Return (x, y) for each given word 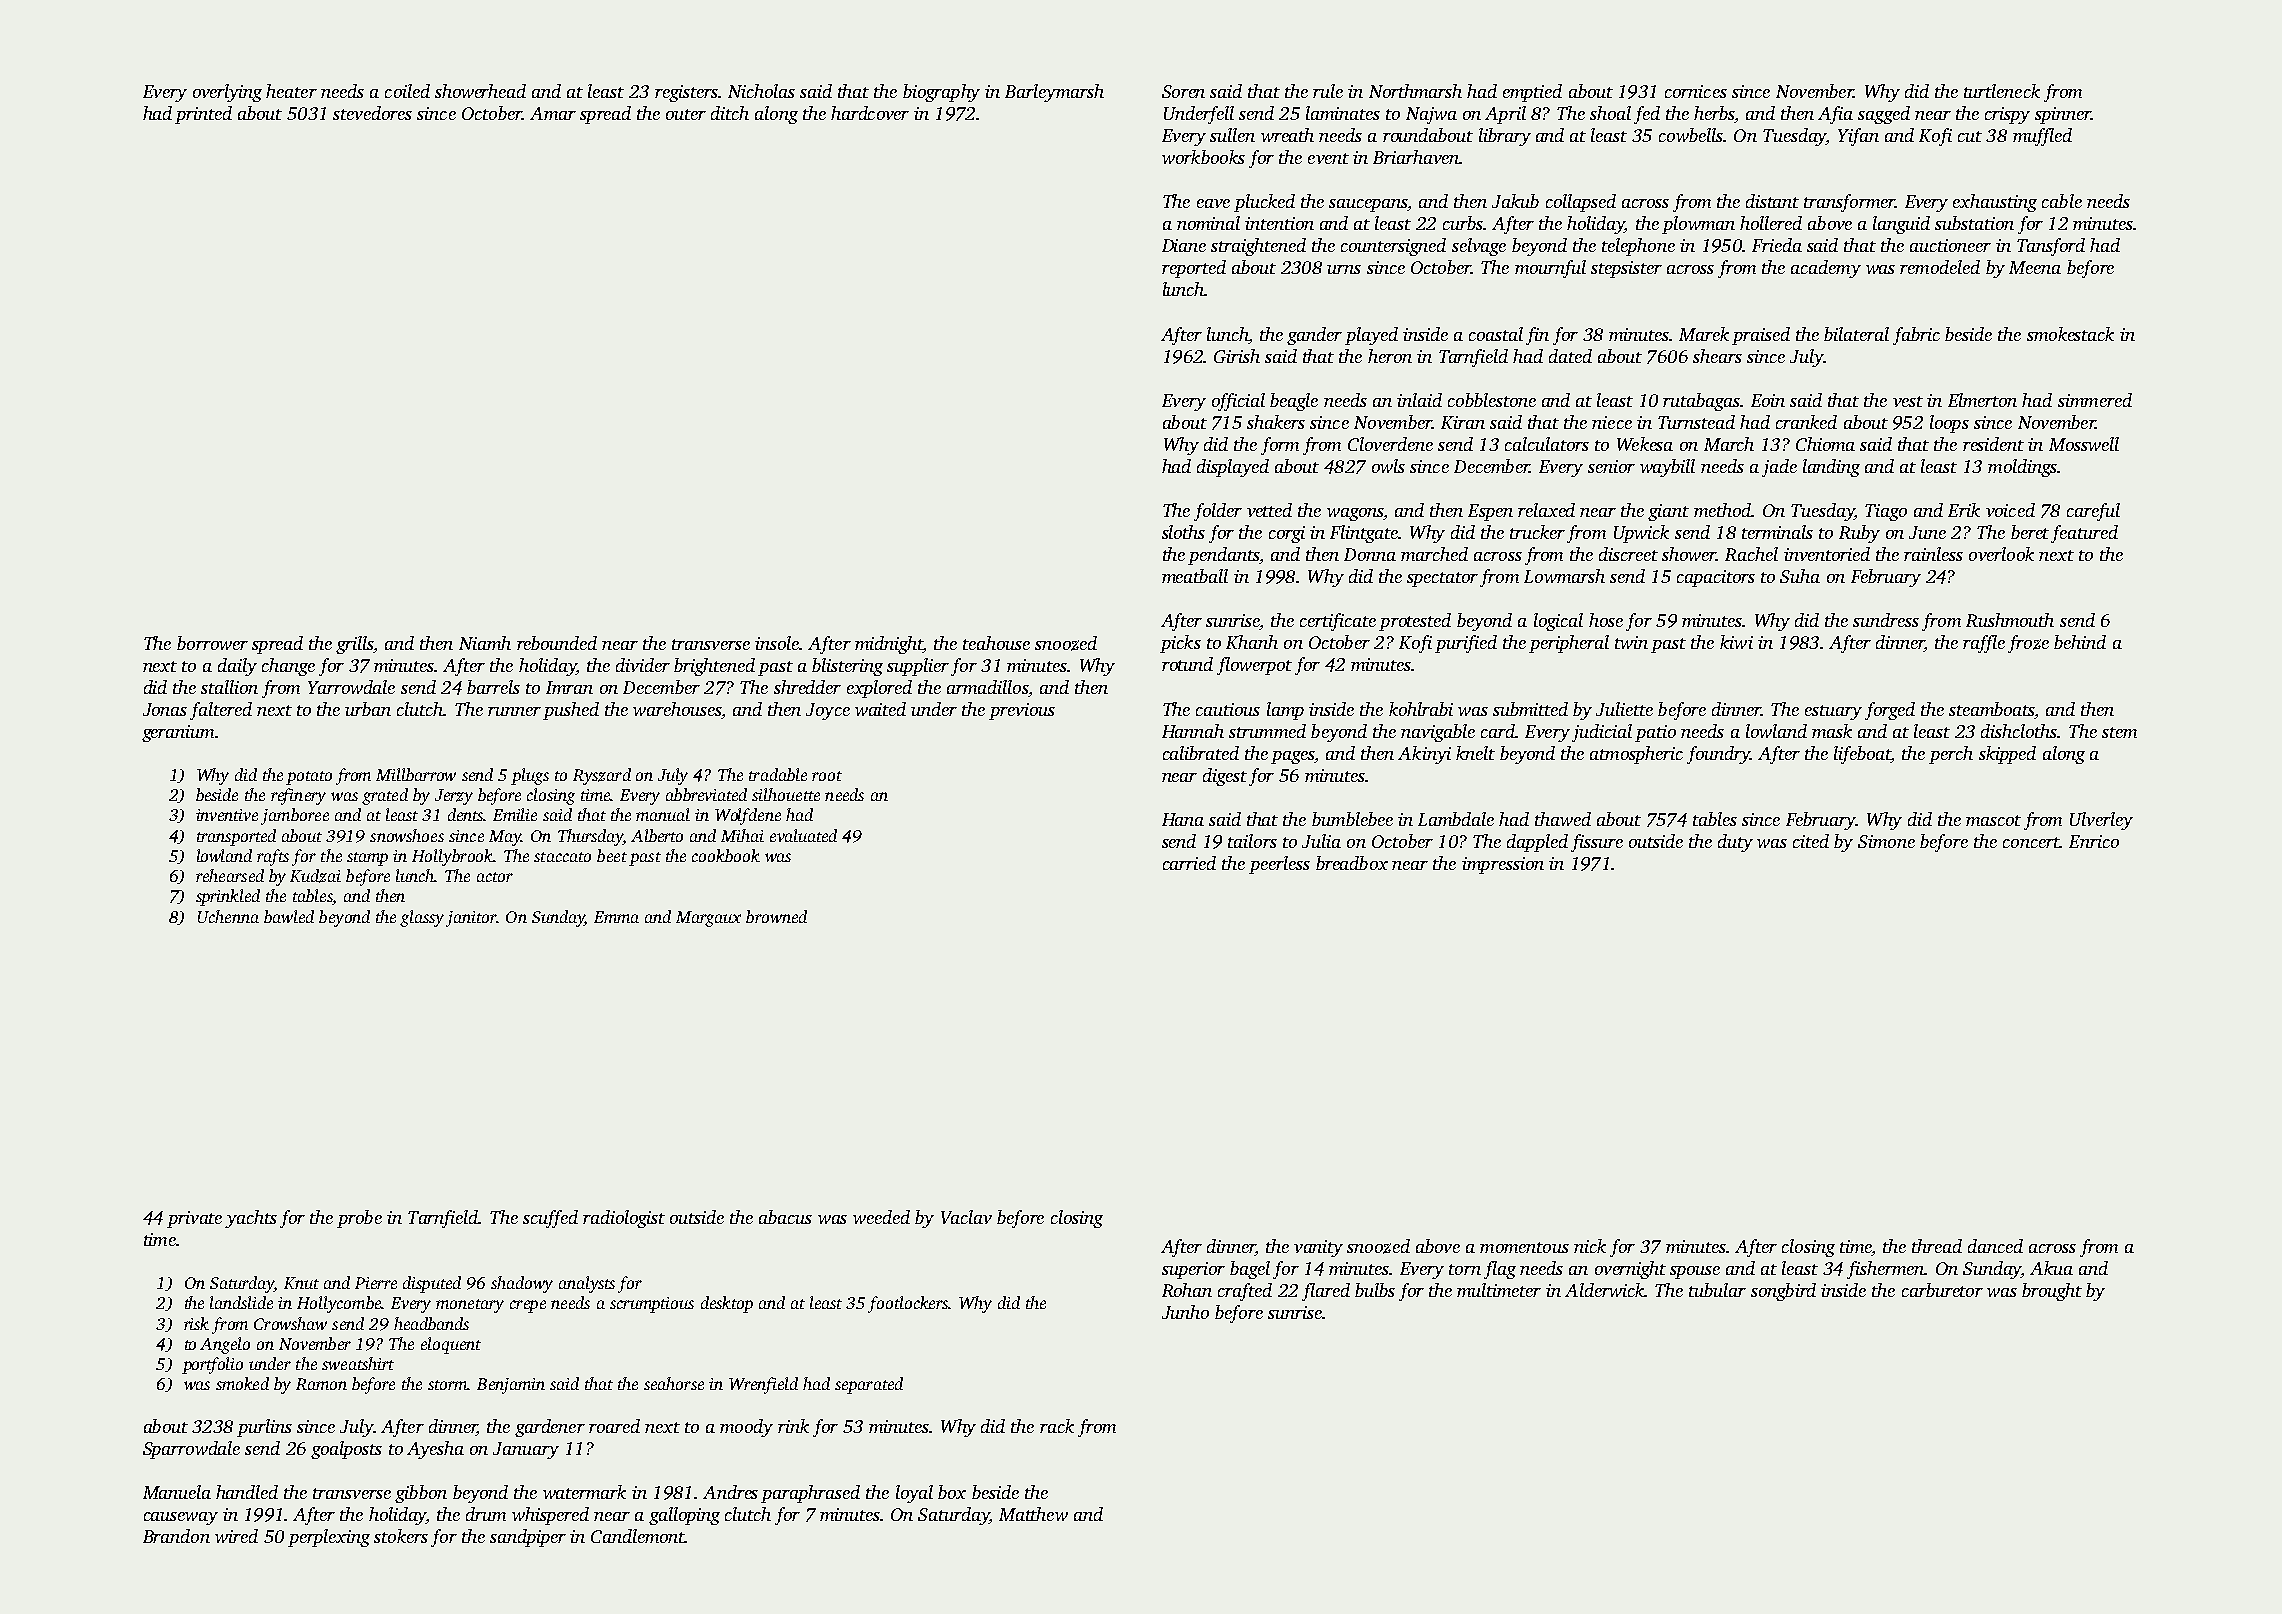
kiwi (1736, 642)
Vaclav (966, 1217)
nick (1590, 1246)
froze (2028, 644)
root (827, 776)
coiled (407, 91)
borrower (212, 643)
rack (1057, 1426)
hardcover (870, 113)
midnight (889, 645)
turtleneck (2002, 91)
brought (2052, 1292)
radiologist (624, 1219)
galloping (684, 1516)
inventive (227, 815)
